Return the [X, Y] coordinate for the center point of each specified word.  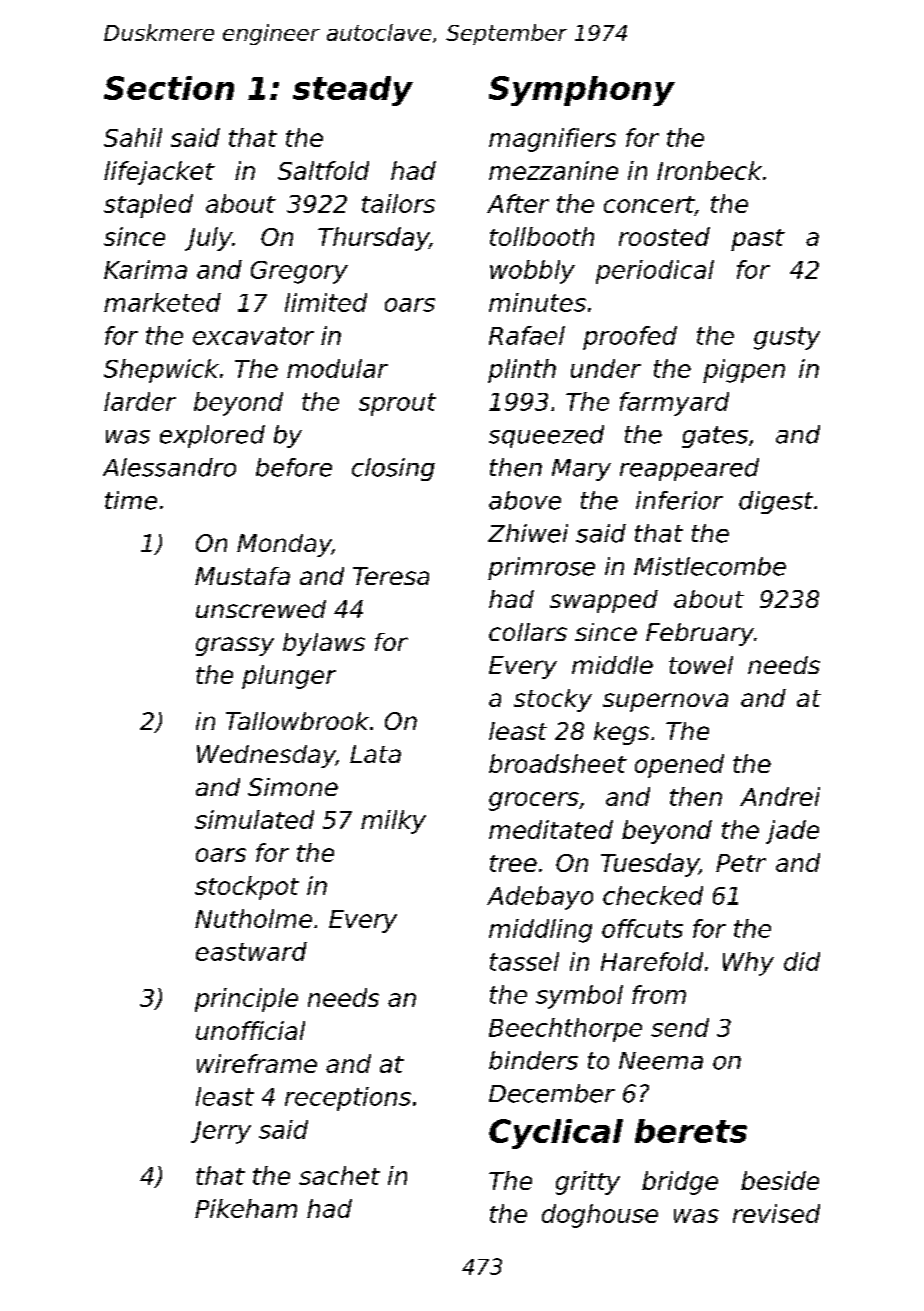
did [802, 961]
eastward [251, 951]
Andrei [780, 796]
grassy [235, 646]
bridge [680, 1183]
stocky [553, 700]
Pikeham [246, 1208]
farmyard [674, 404]
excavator [253, 336]
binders [533, 1060]
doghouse [600, 1216]
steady [353, 91]
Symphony [582, 91]
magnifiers [552, 140]
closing [393, 469]
